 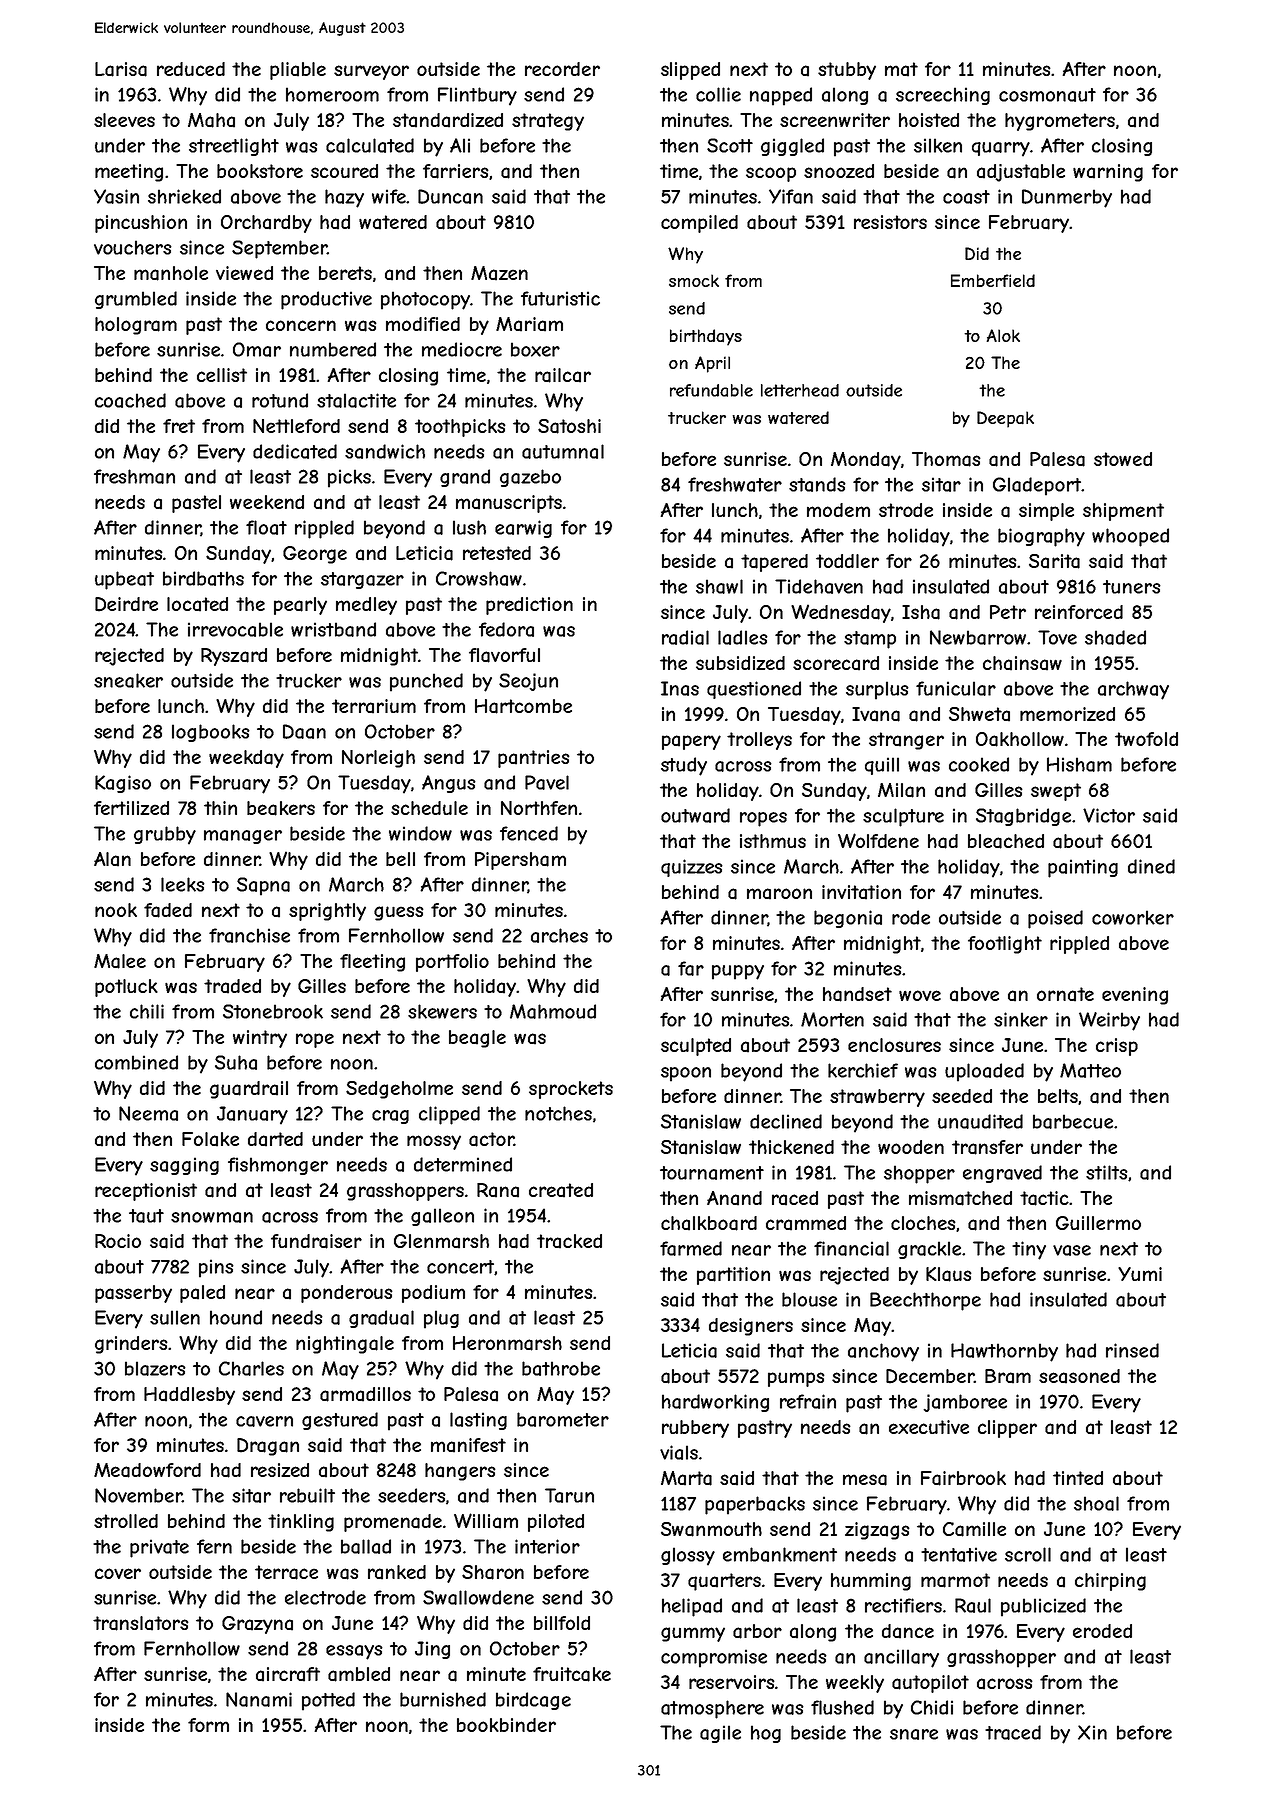 I want to click on stilts, so click(x=1107, y=1172).
